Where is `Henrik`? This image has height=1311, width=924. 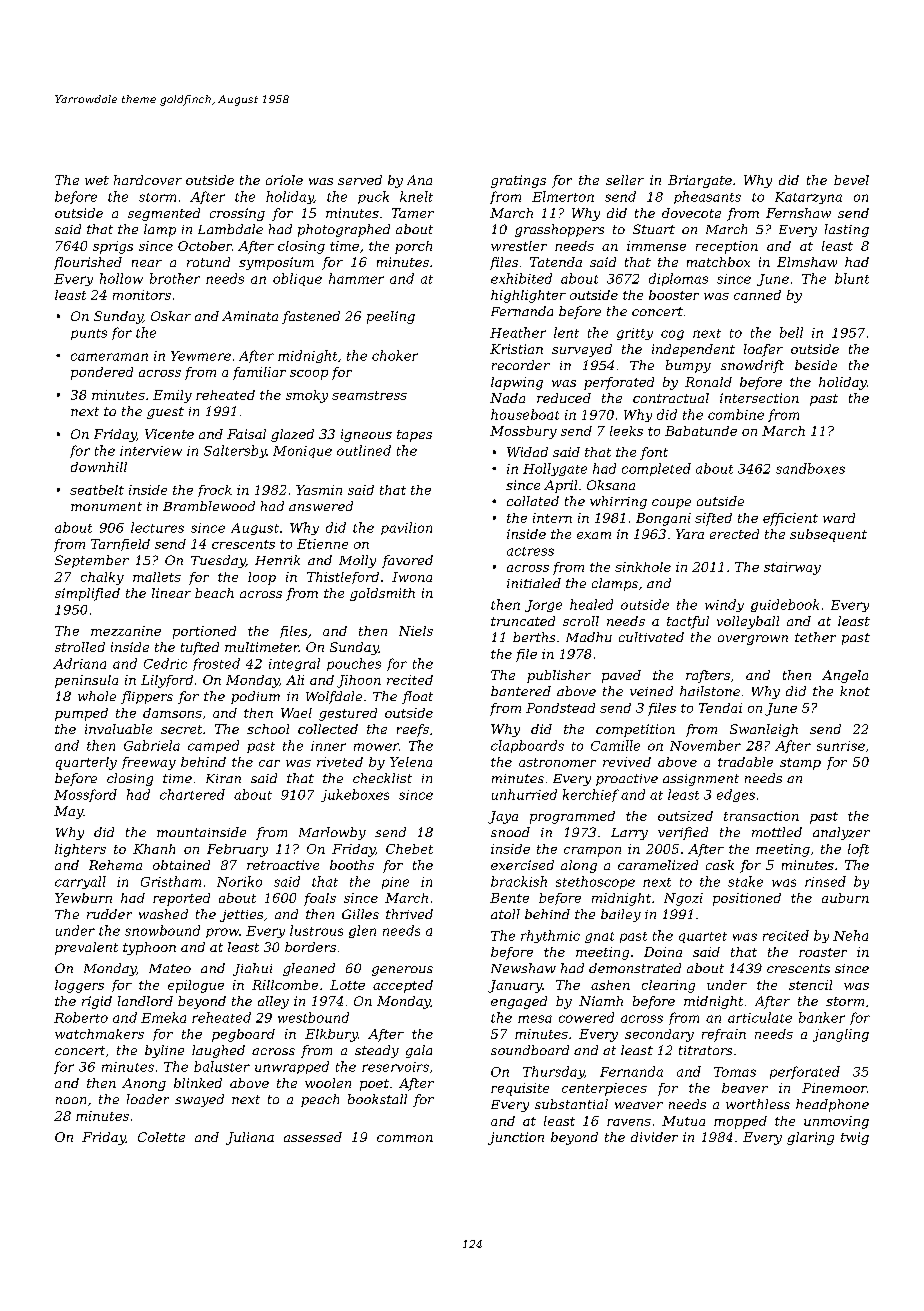
Henrik is located at coordinates (277, 560).
